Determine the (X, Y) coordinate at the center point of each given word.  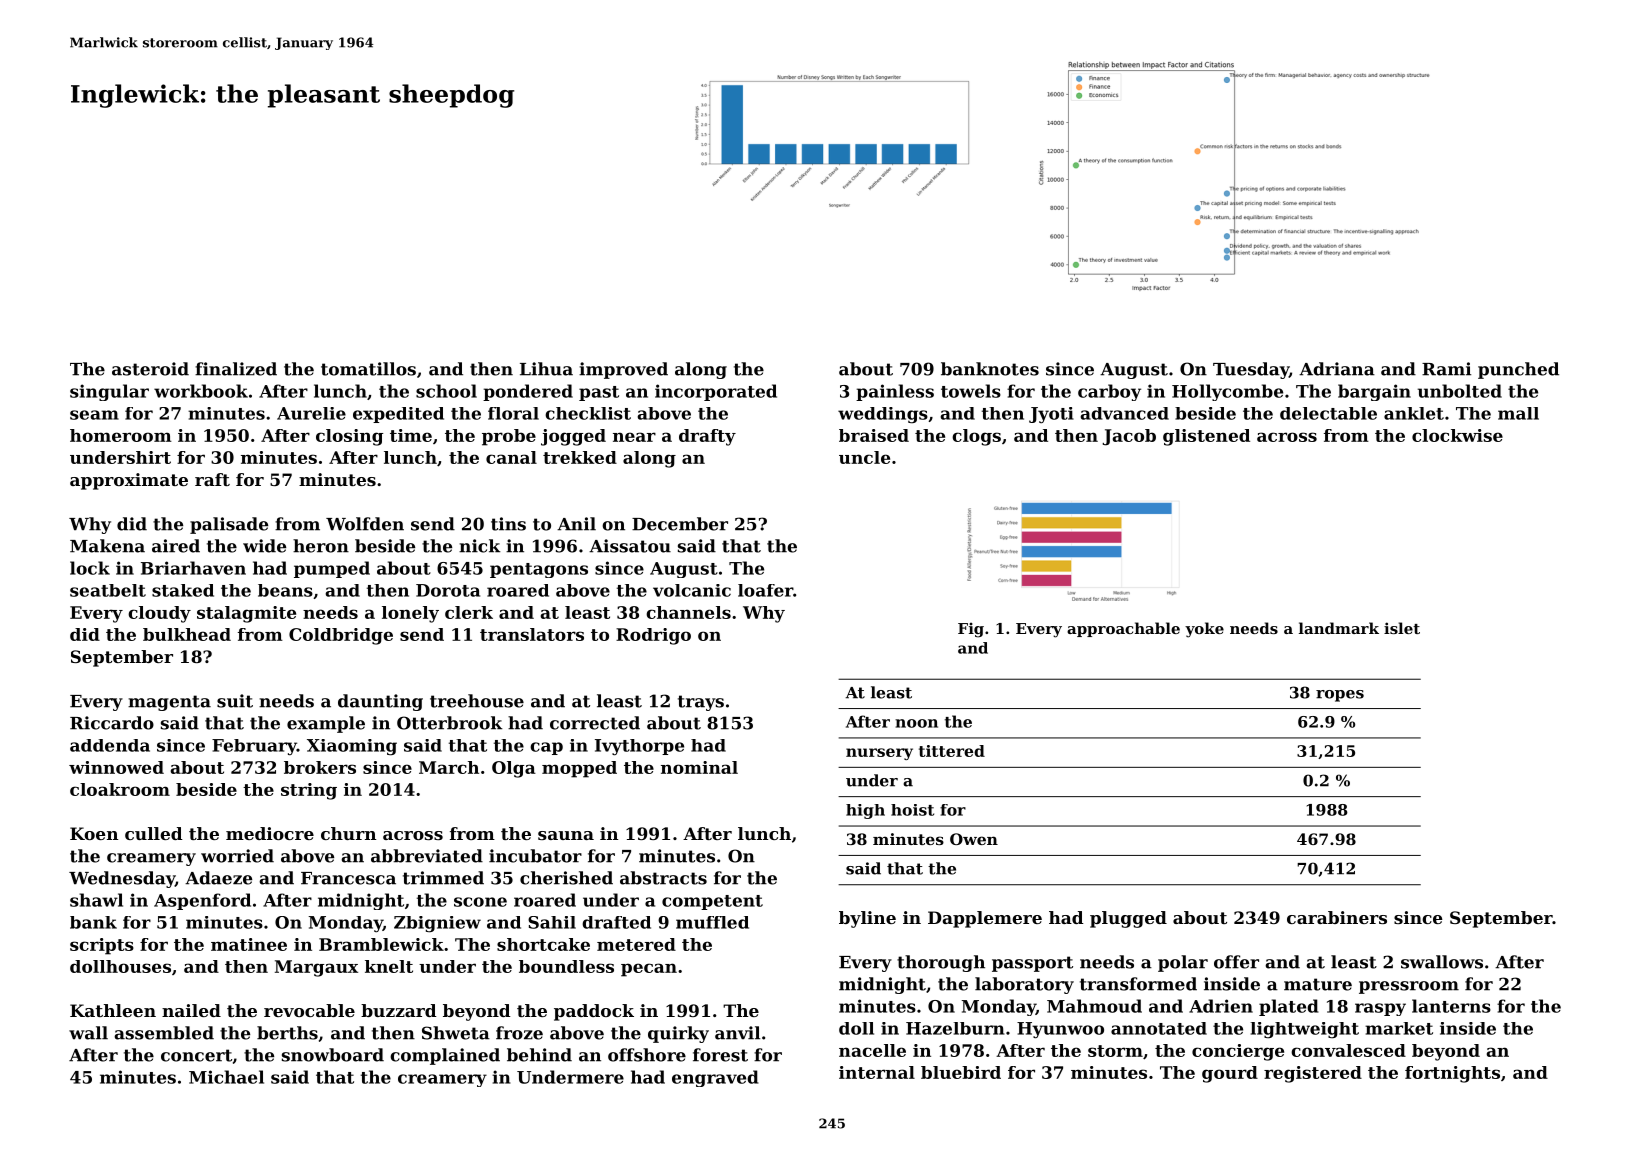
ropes (1340, 696)
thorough (941, 963)
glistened (1206, 437)
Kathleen (113, 1010)
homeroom (121, 435)
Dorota (448, 590)
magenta (169, 703)
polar (1183, 963)
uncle (864, 457)
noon (916, 723)
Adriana (1337, 369)
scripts (102, 946)
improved (623, 370)
